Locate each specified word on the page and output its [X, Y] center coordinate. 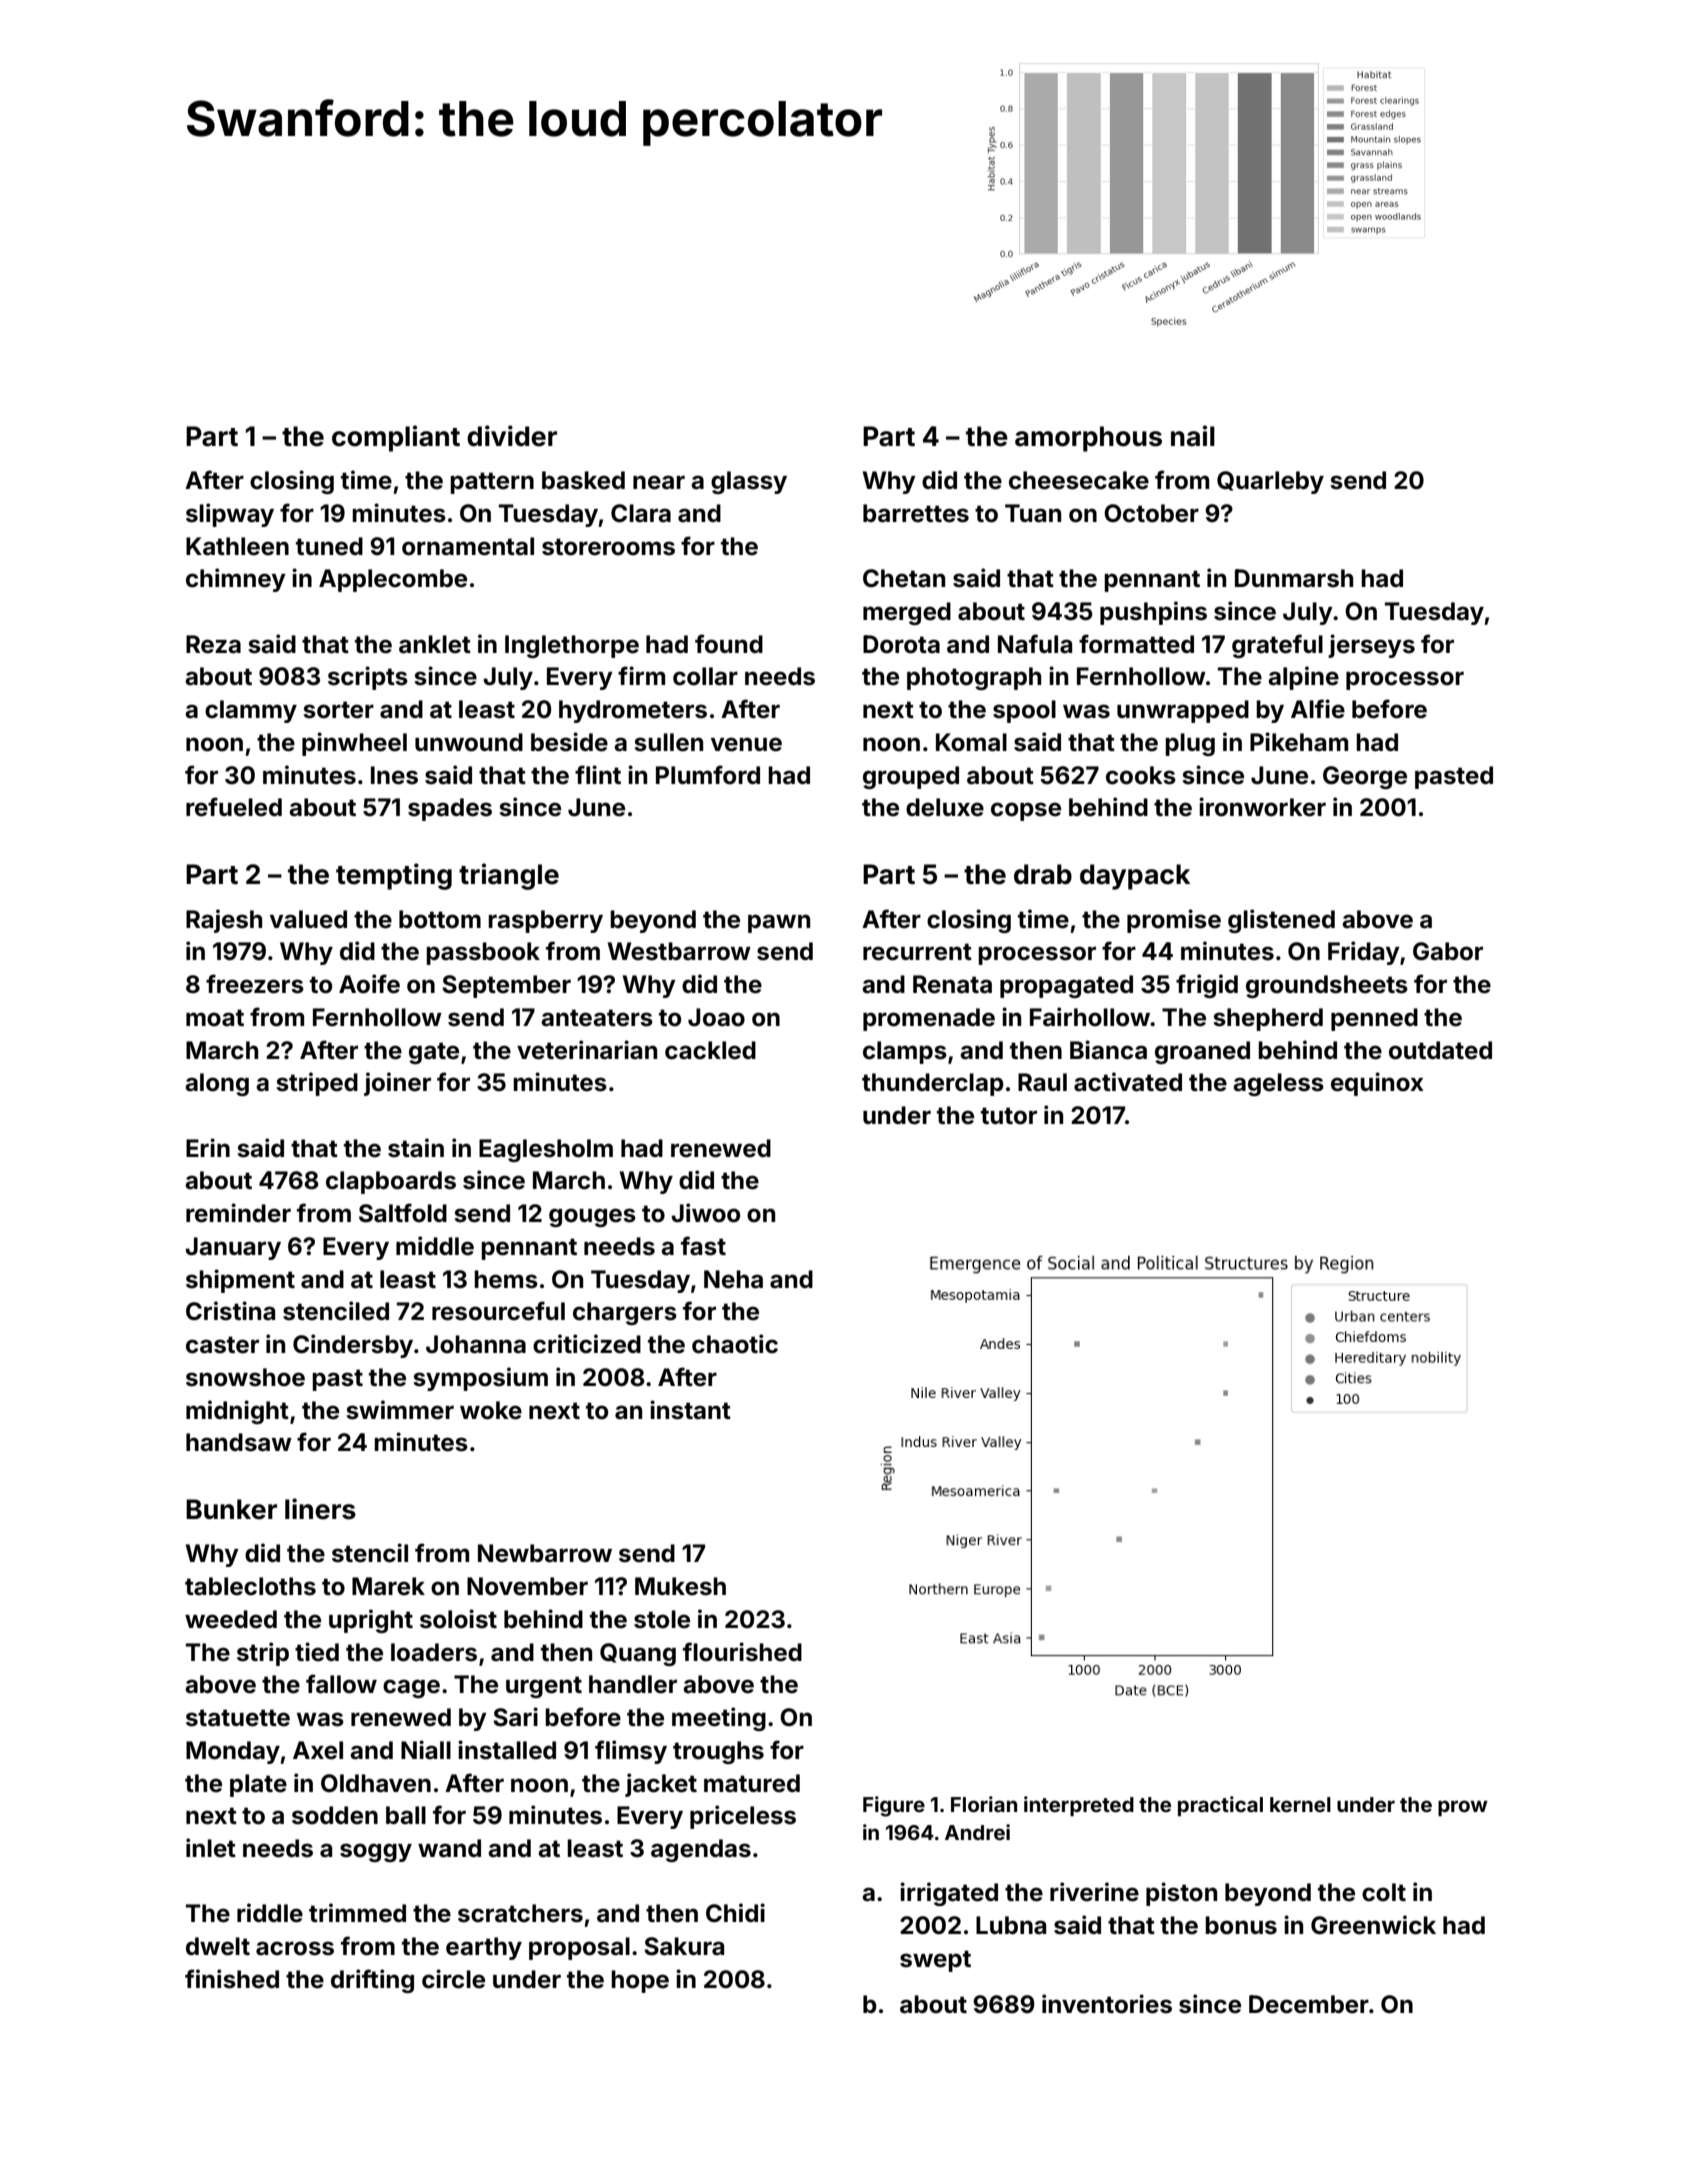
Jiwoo [705, 1213]
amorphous [1088, 439]
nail [1193, 436]
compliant [396, 438]
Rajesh [224, 921]
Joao [716, 1017]
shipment [240, 1281]
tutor [1009, 1116]
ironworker [1262, 807]
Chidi [735, 1912]
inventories [1107, 2004]
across [295, 1948]
